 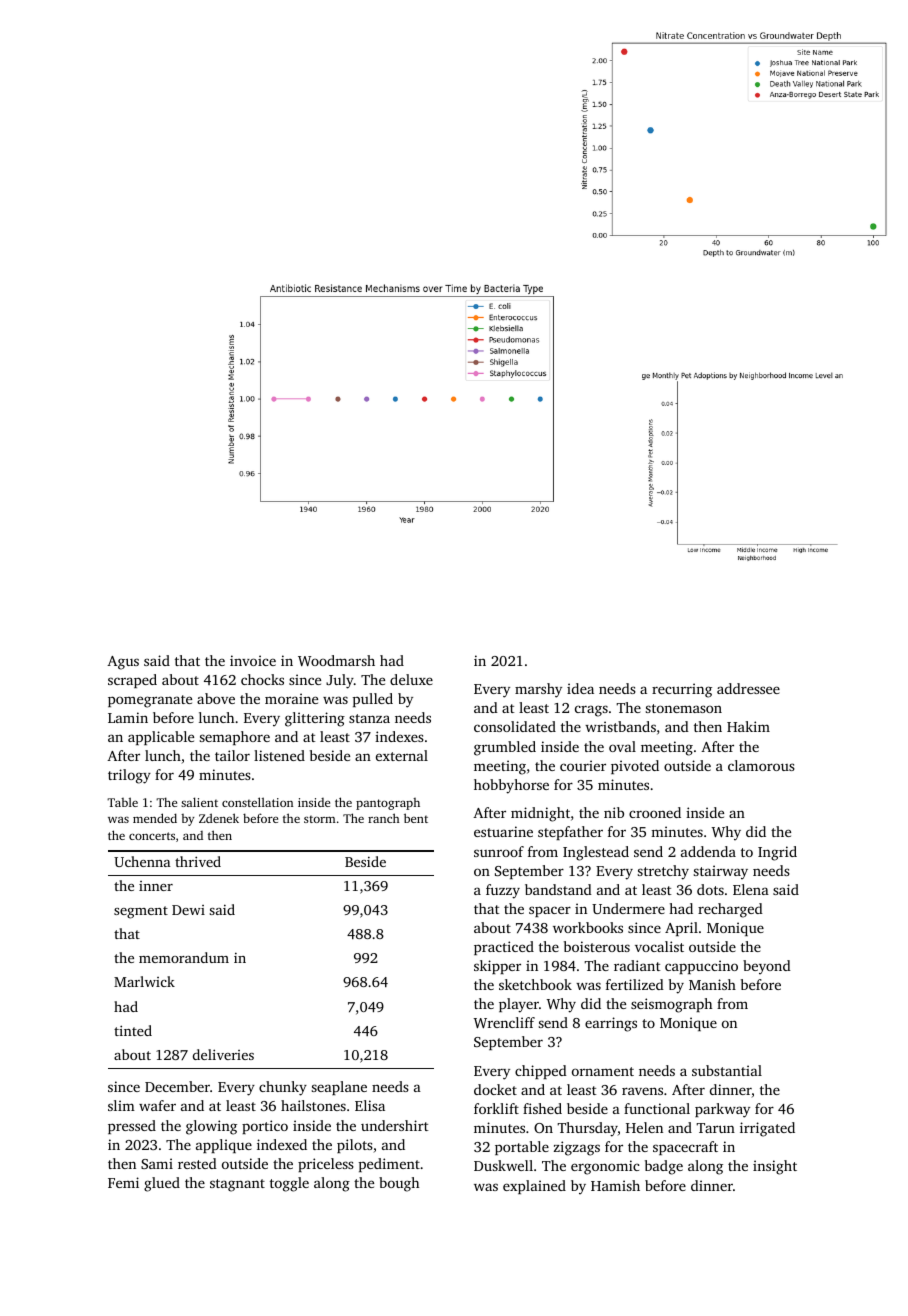 What do you see at coordinates (751, 889) in the screenshot?
I see `Elena` at bounding box center [751, 889].
